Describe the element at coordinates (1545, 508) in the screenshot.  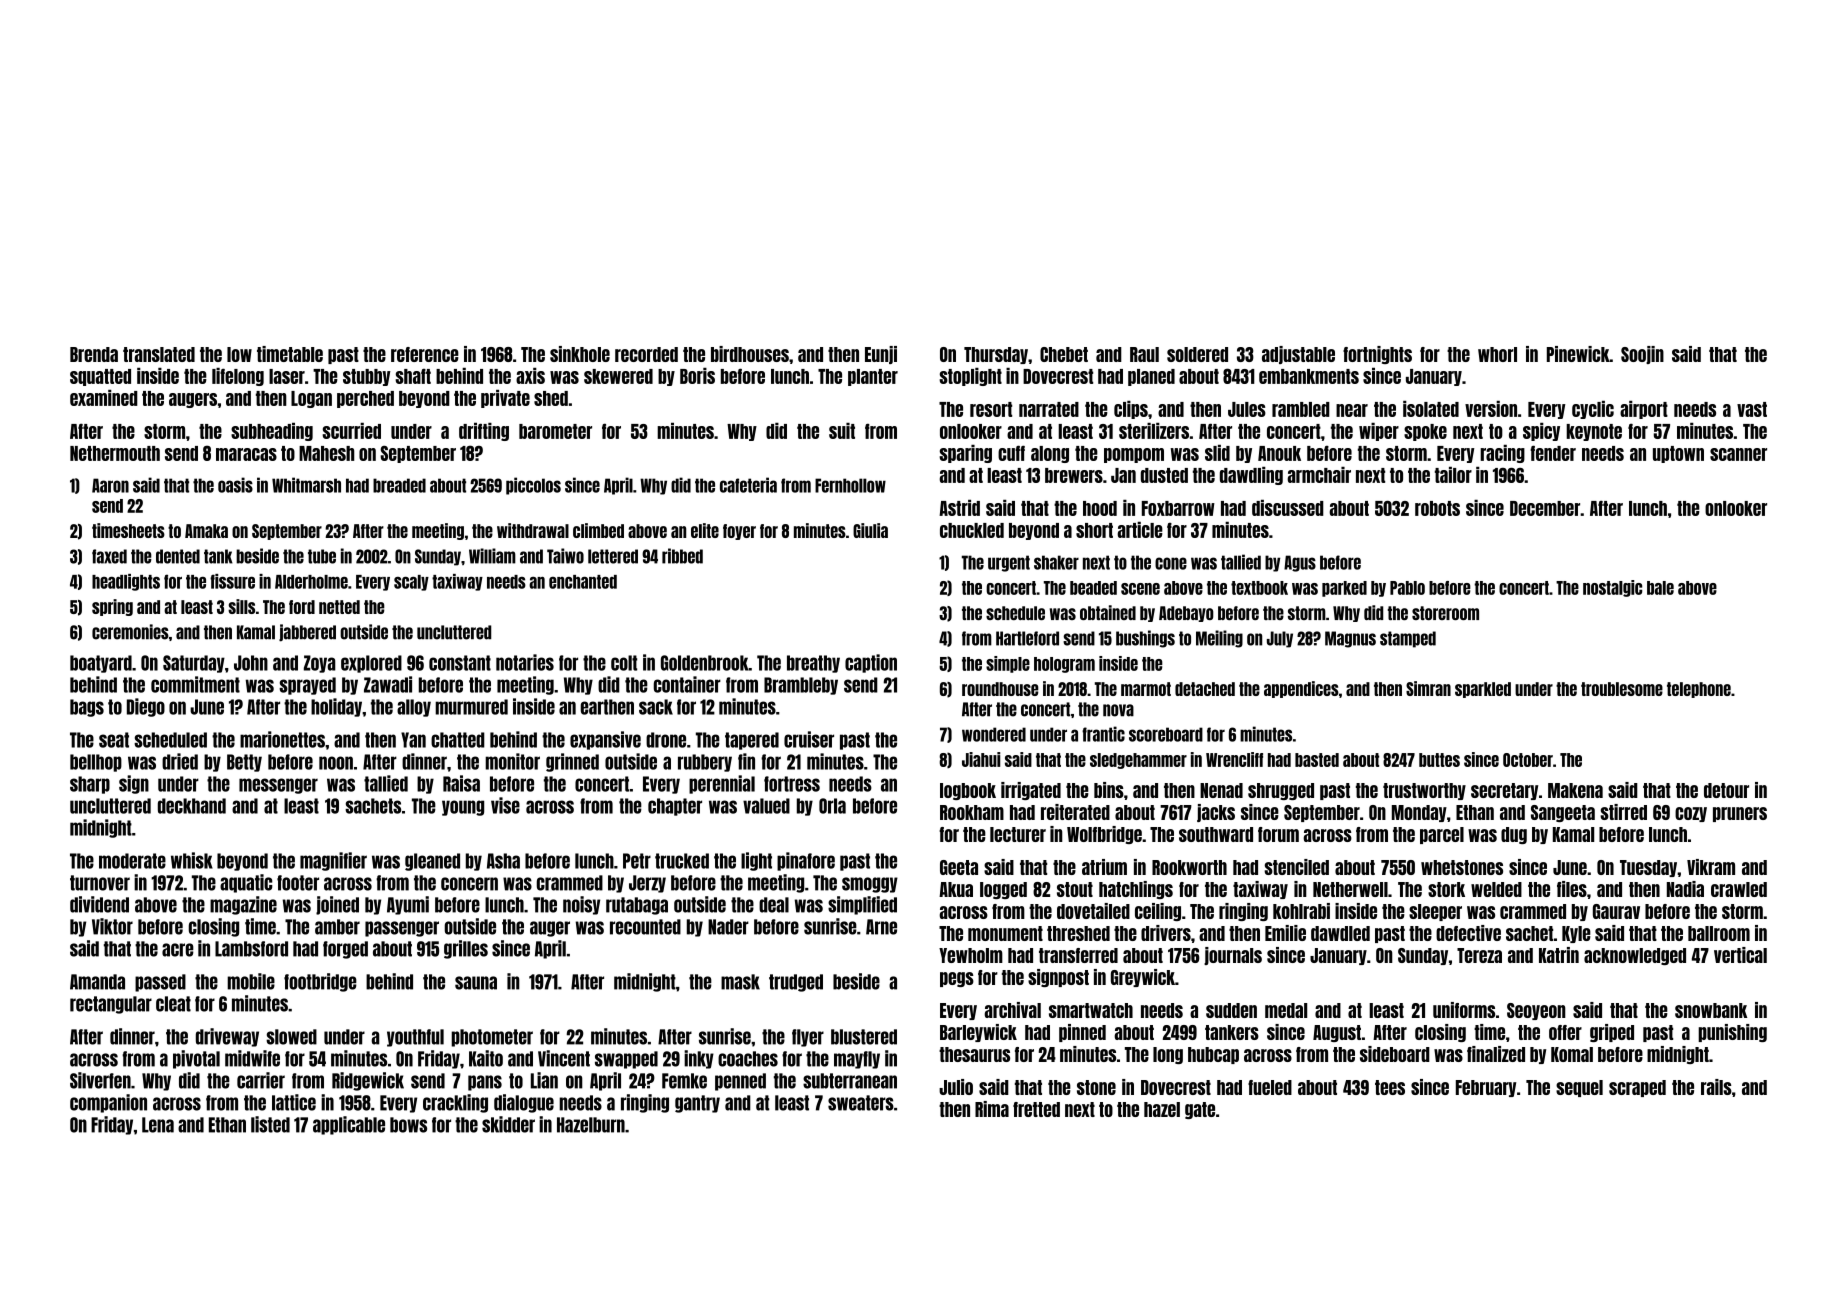
I see `December` at that location.
